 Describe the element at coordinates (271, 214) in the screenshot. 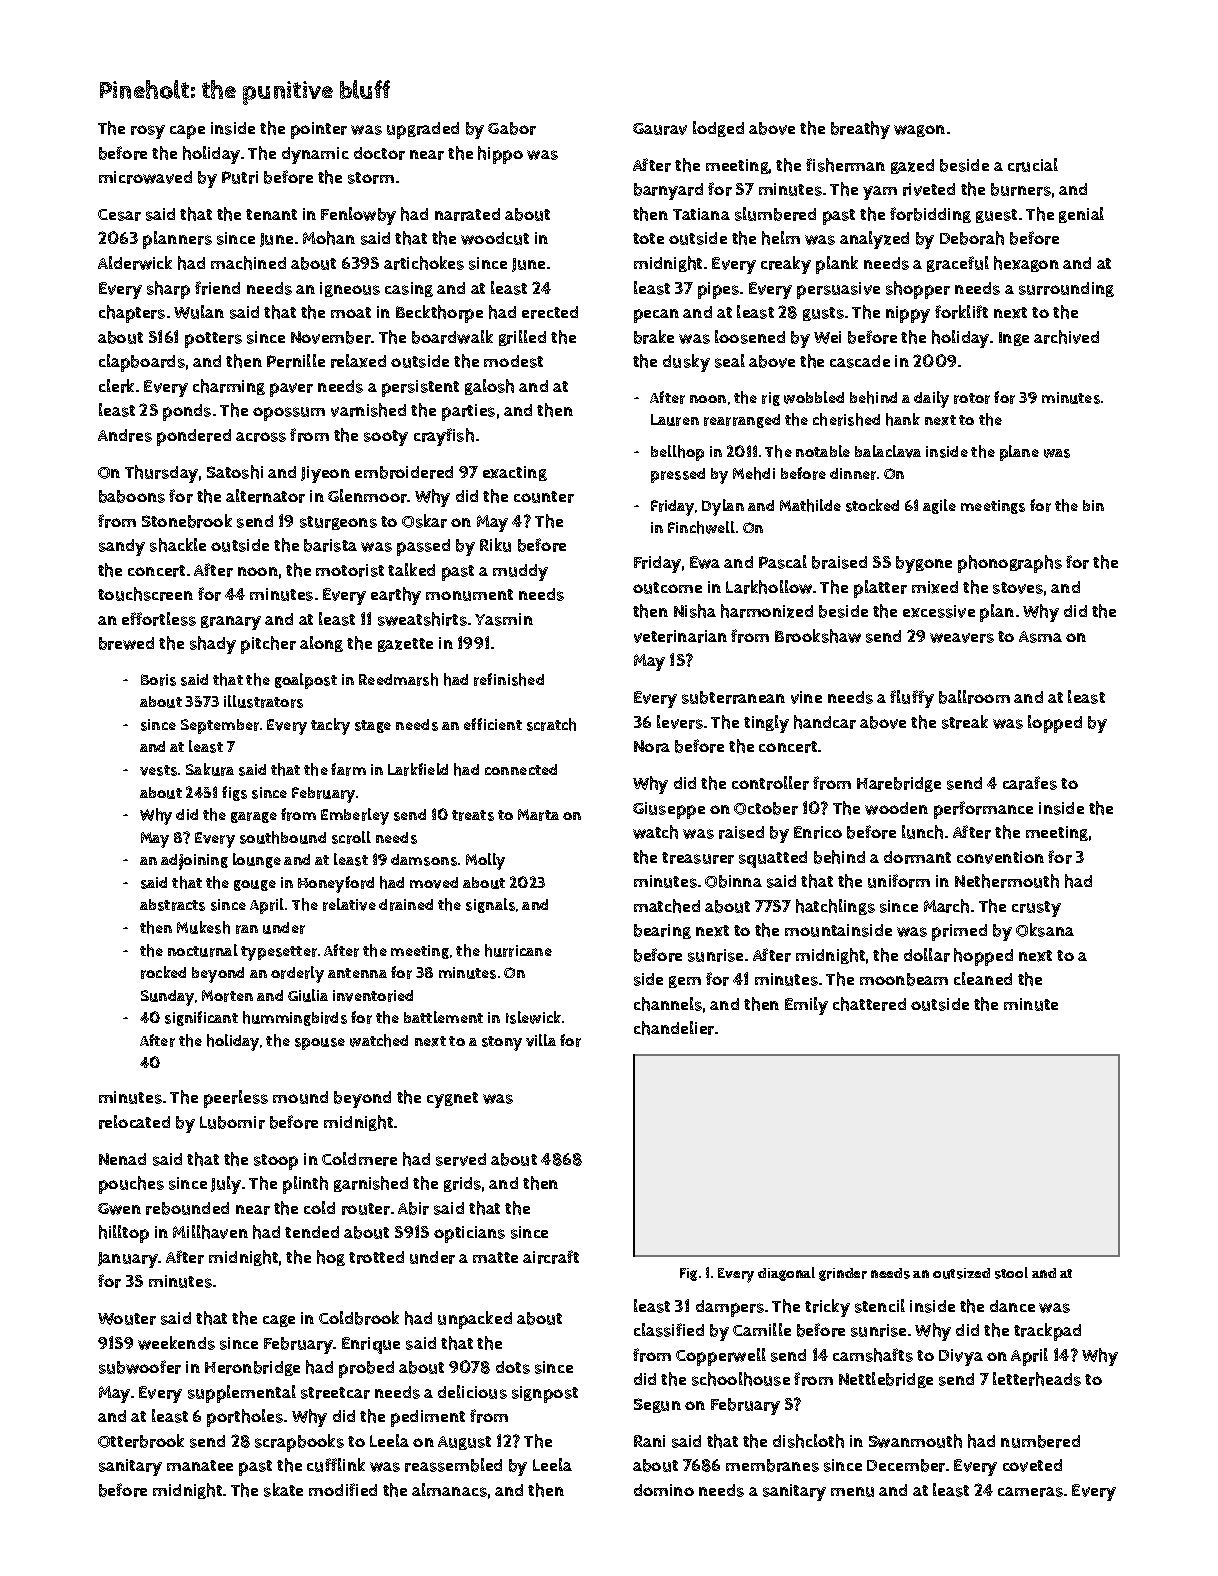

I see `tenant` at that location.
